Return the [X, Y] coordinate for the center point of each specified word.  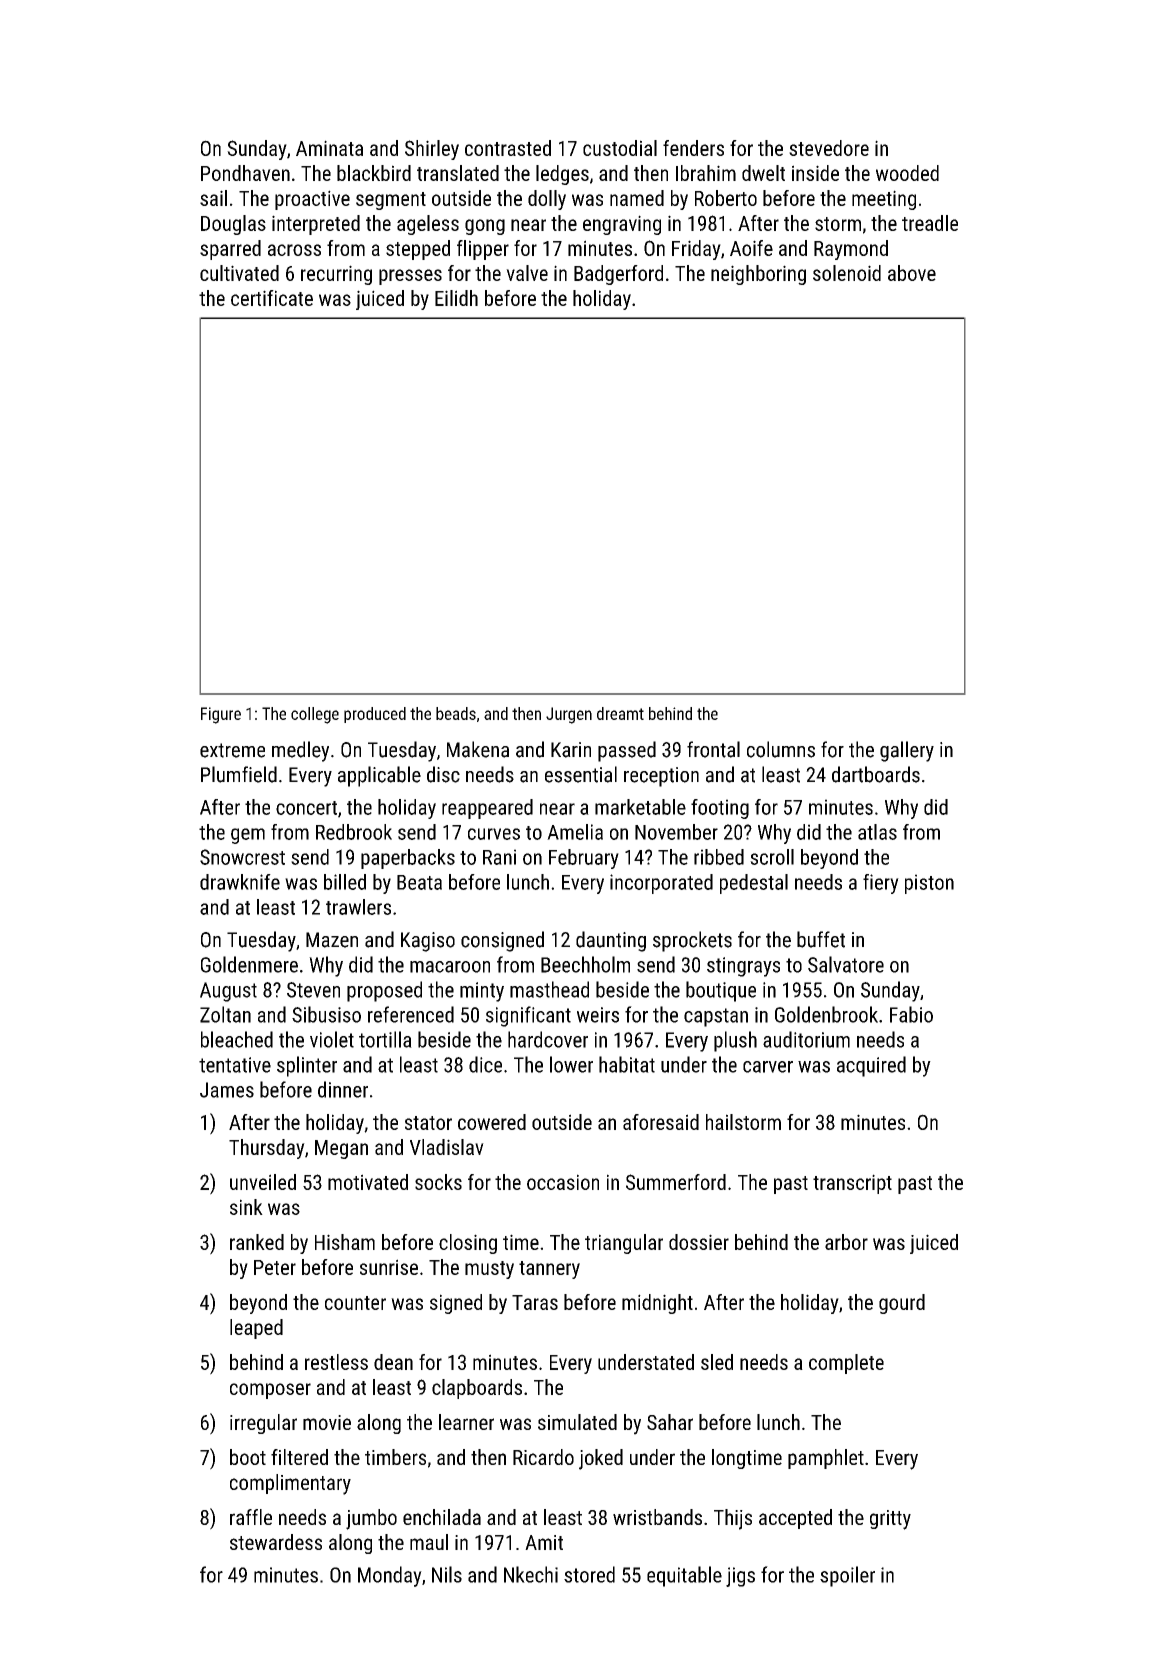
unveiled [263, 1182]
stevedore [829, 148]
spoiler [847, 1576]
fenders [693, 148]
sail [213, 198]
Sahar [670, 1422]
